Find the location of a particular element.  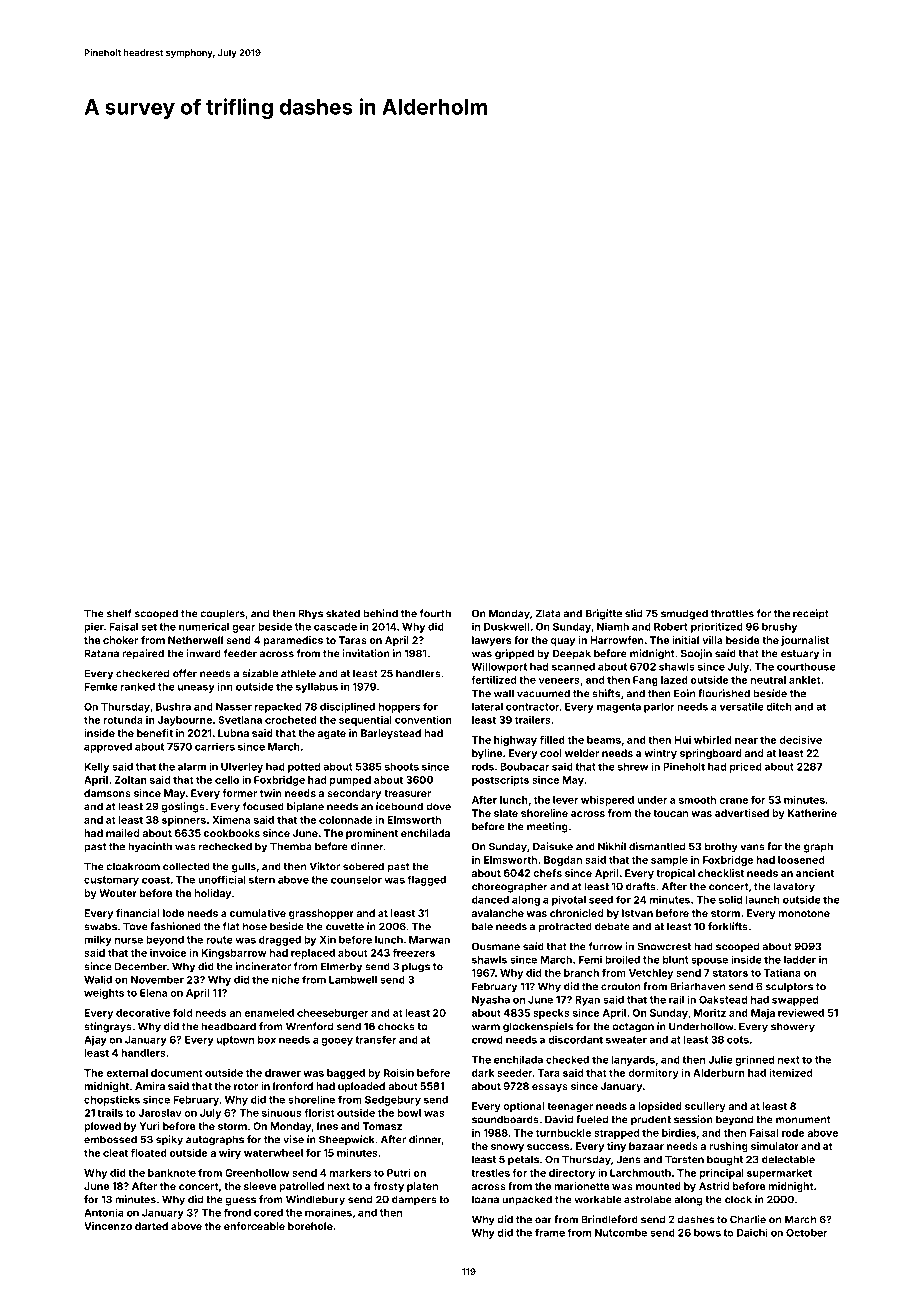

Jaroslav is located at coordinates (160, 1113).
